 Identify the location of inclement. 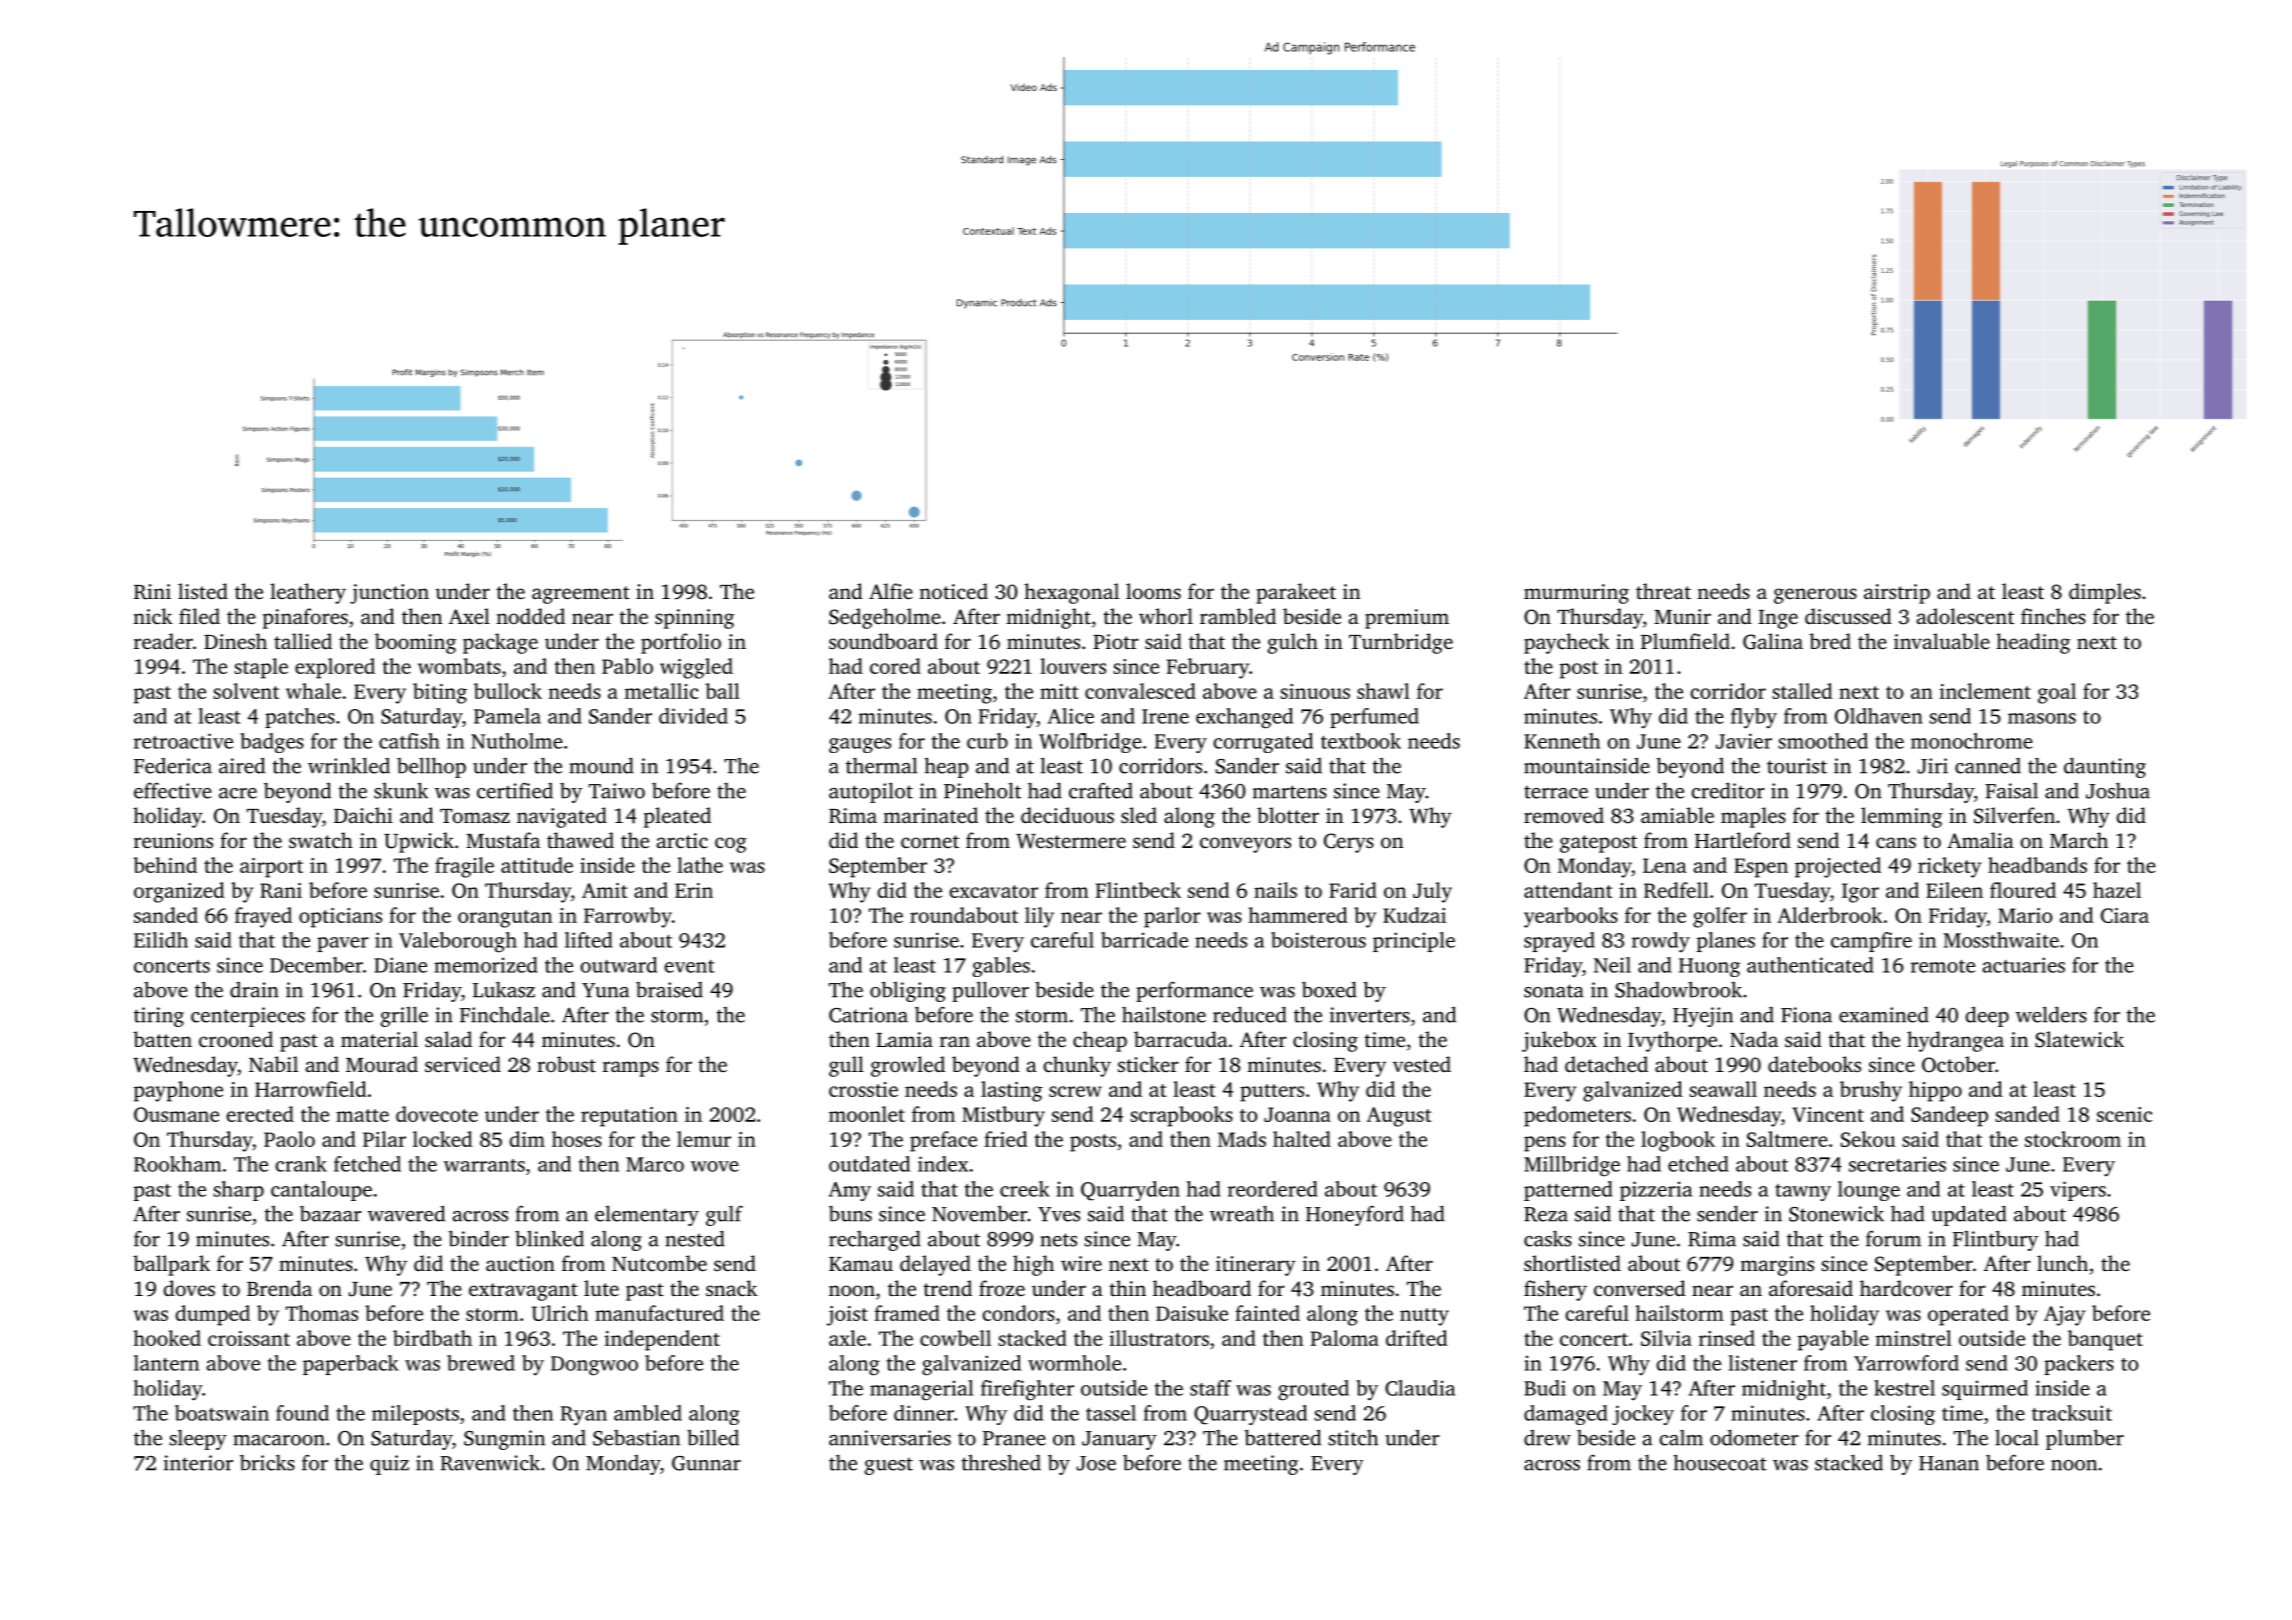
(1985, 691).
